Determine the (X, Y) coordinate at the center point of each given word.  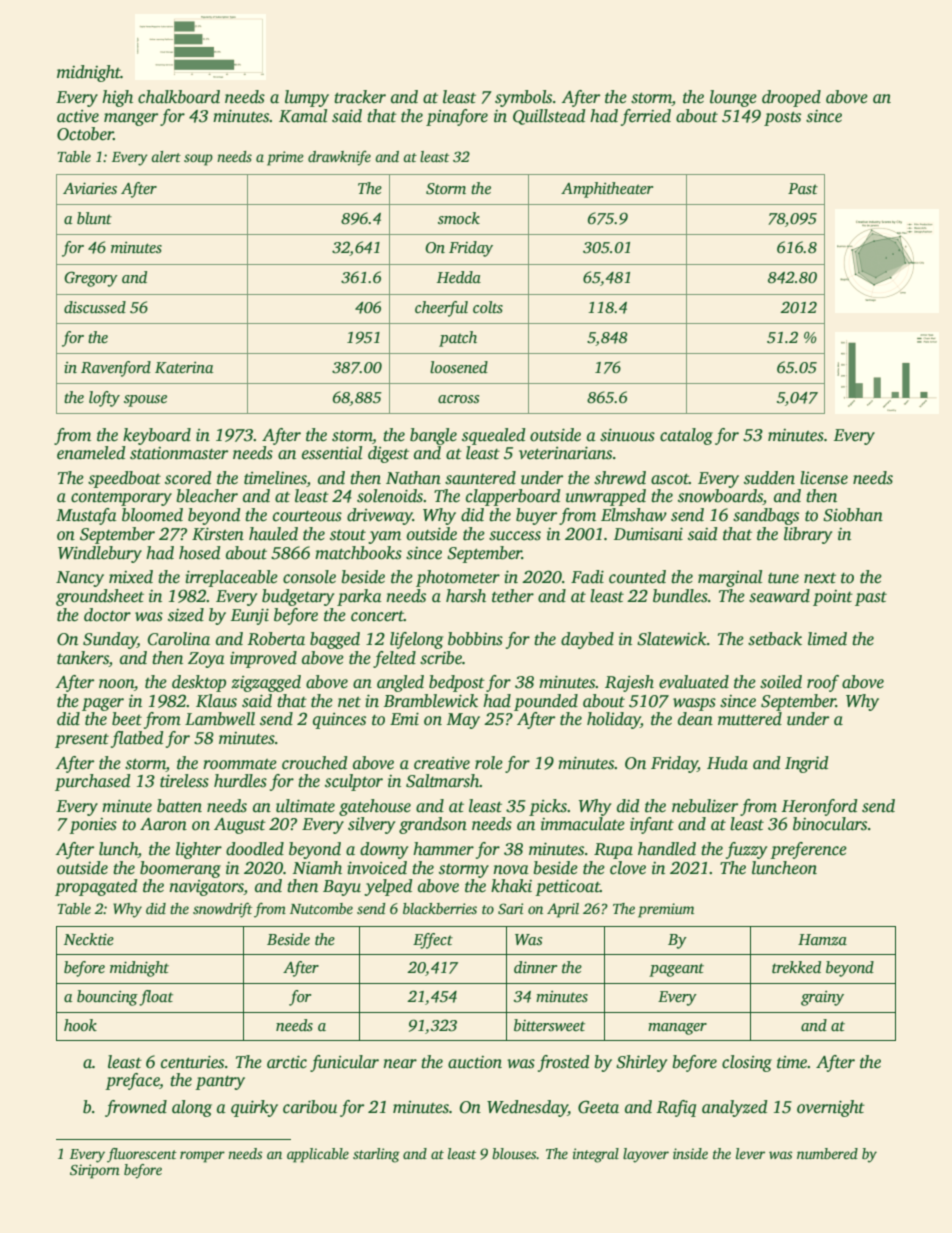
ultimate (305, 806)
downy (384, 850)
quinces (339, 721)
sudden (769, 478)
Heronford (819, 807)
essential (332, 453)
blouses (514, 1153)
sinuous (627, 435)
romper (202, 1157)
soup (198, 160)
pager (103, 704)
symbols (523, 98)
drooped (791, 98)
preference (808, 850)
